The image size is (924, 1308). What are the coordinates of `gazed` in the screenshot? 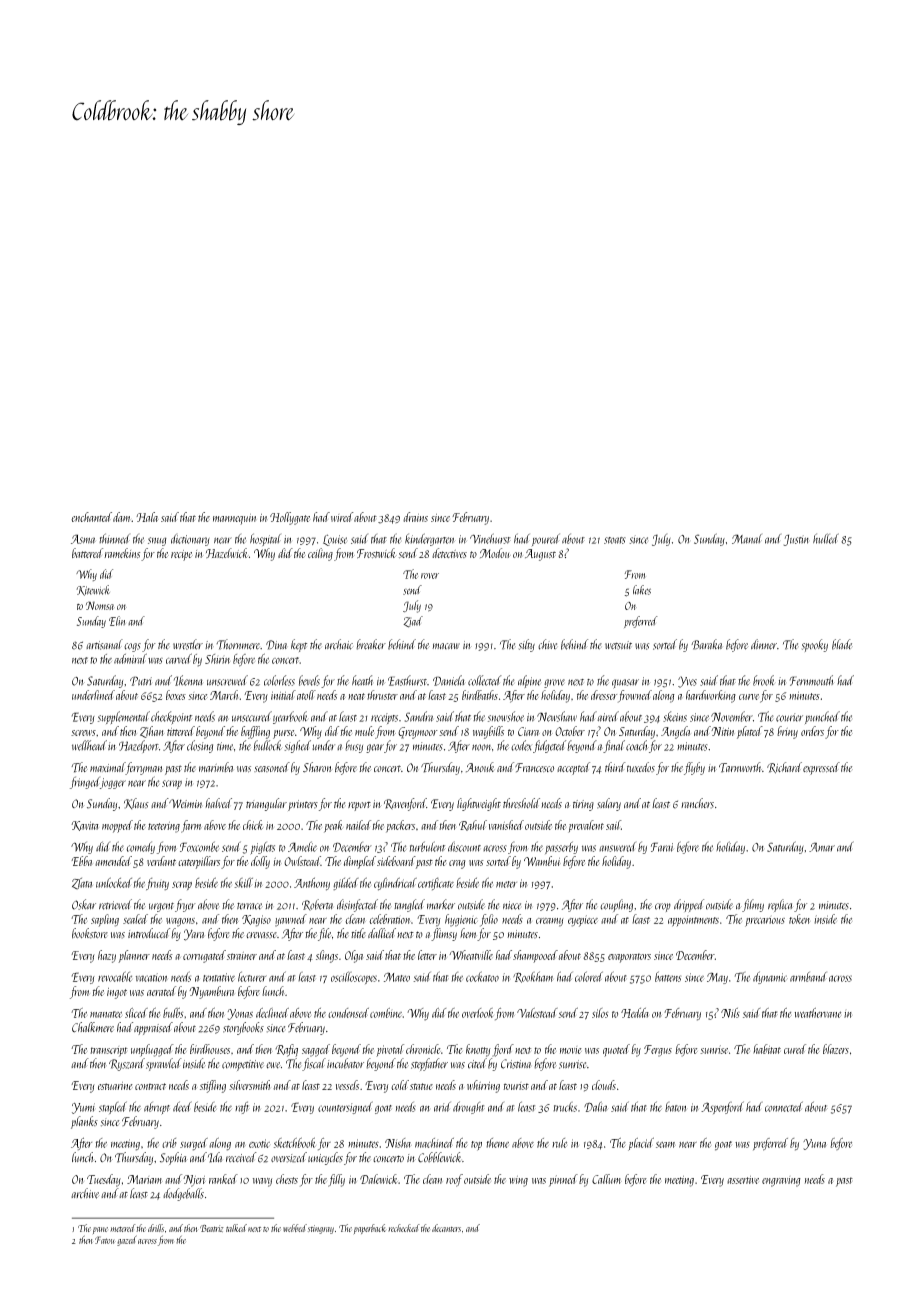 It's located at (127, 1240).
